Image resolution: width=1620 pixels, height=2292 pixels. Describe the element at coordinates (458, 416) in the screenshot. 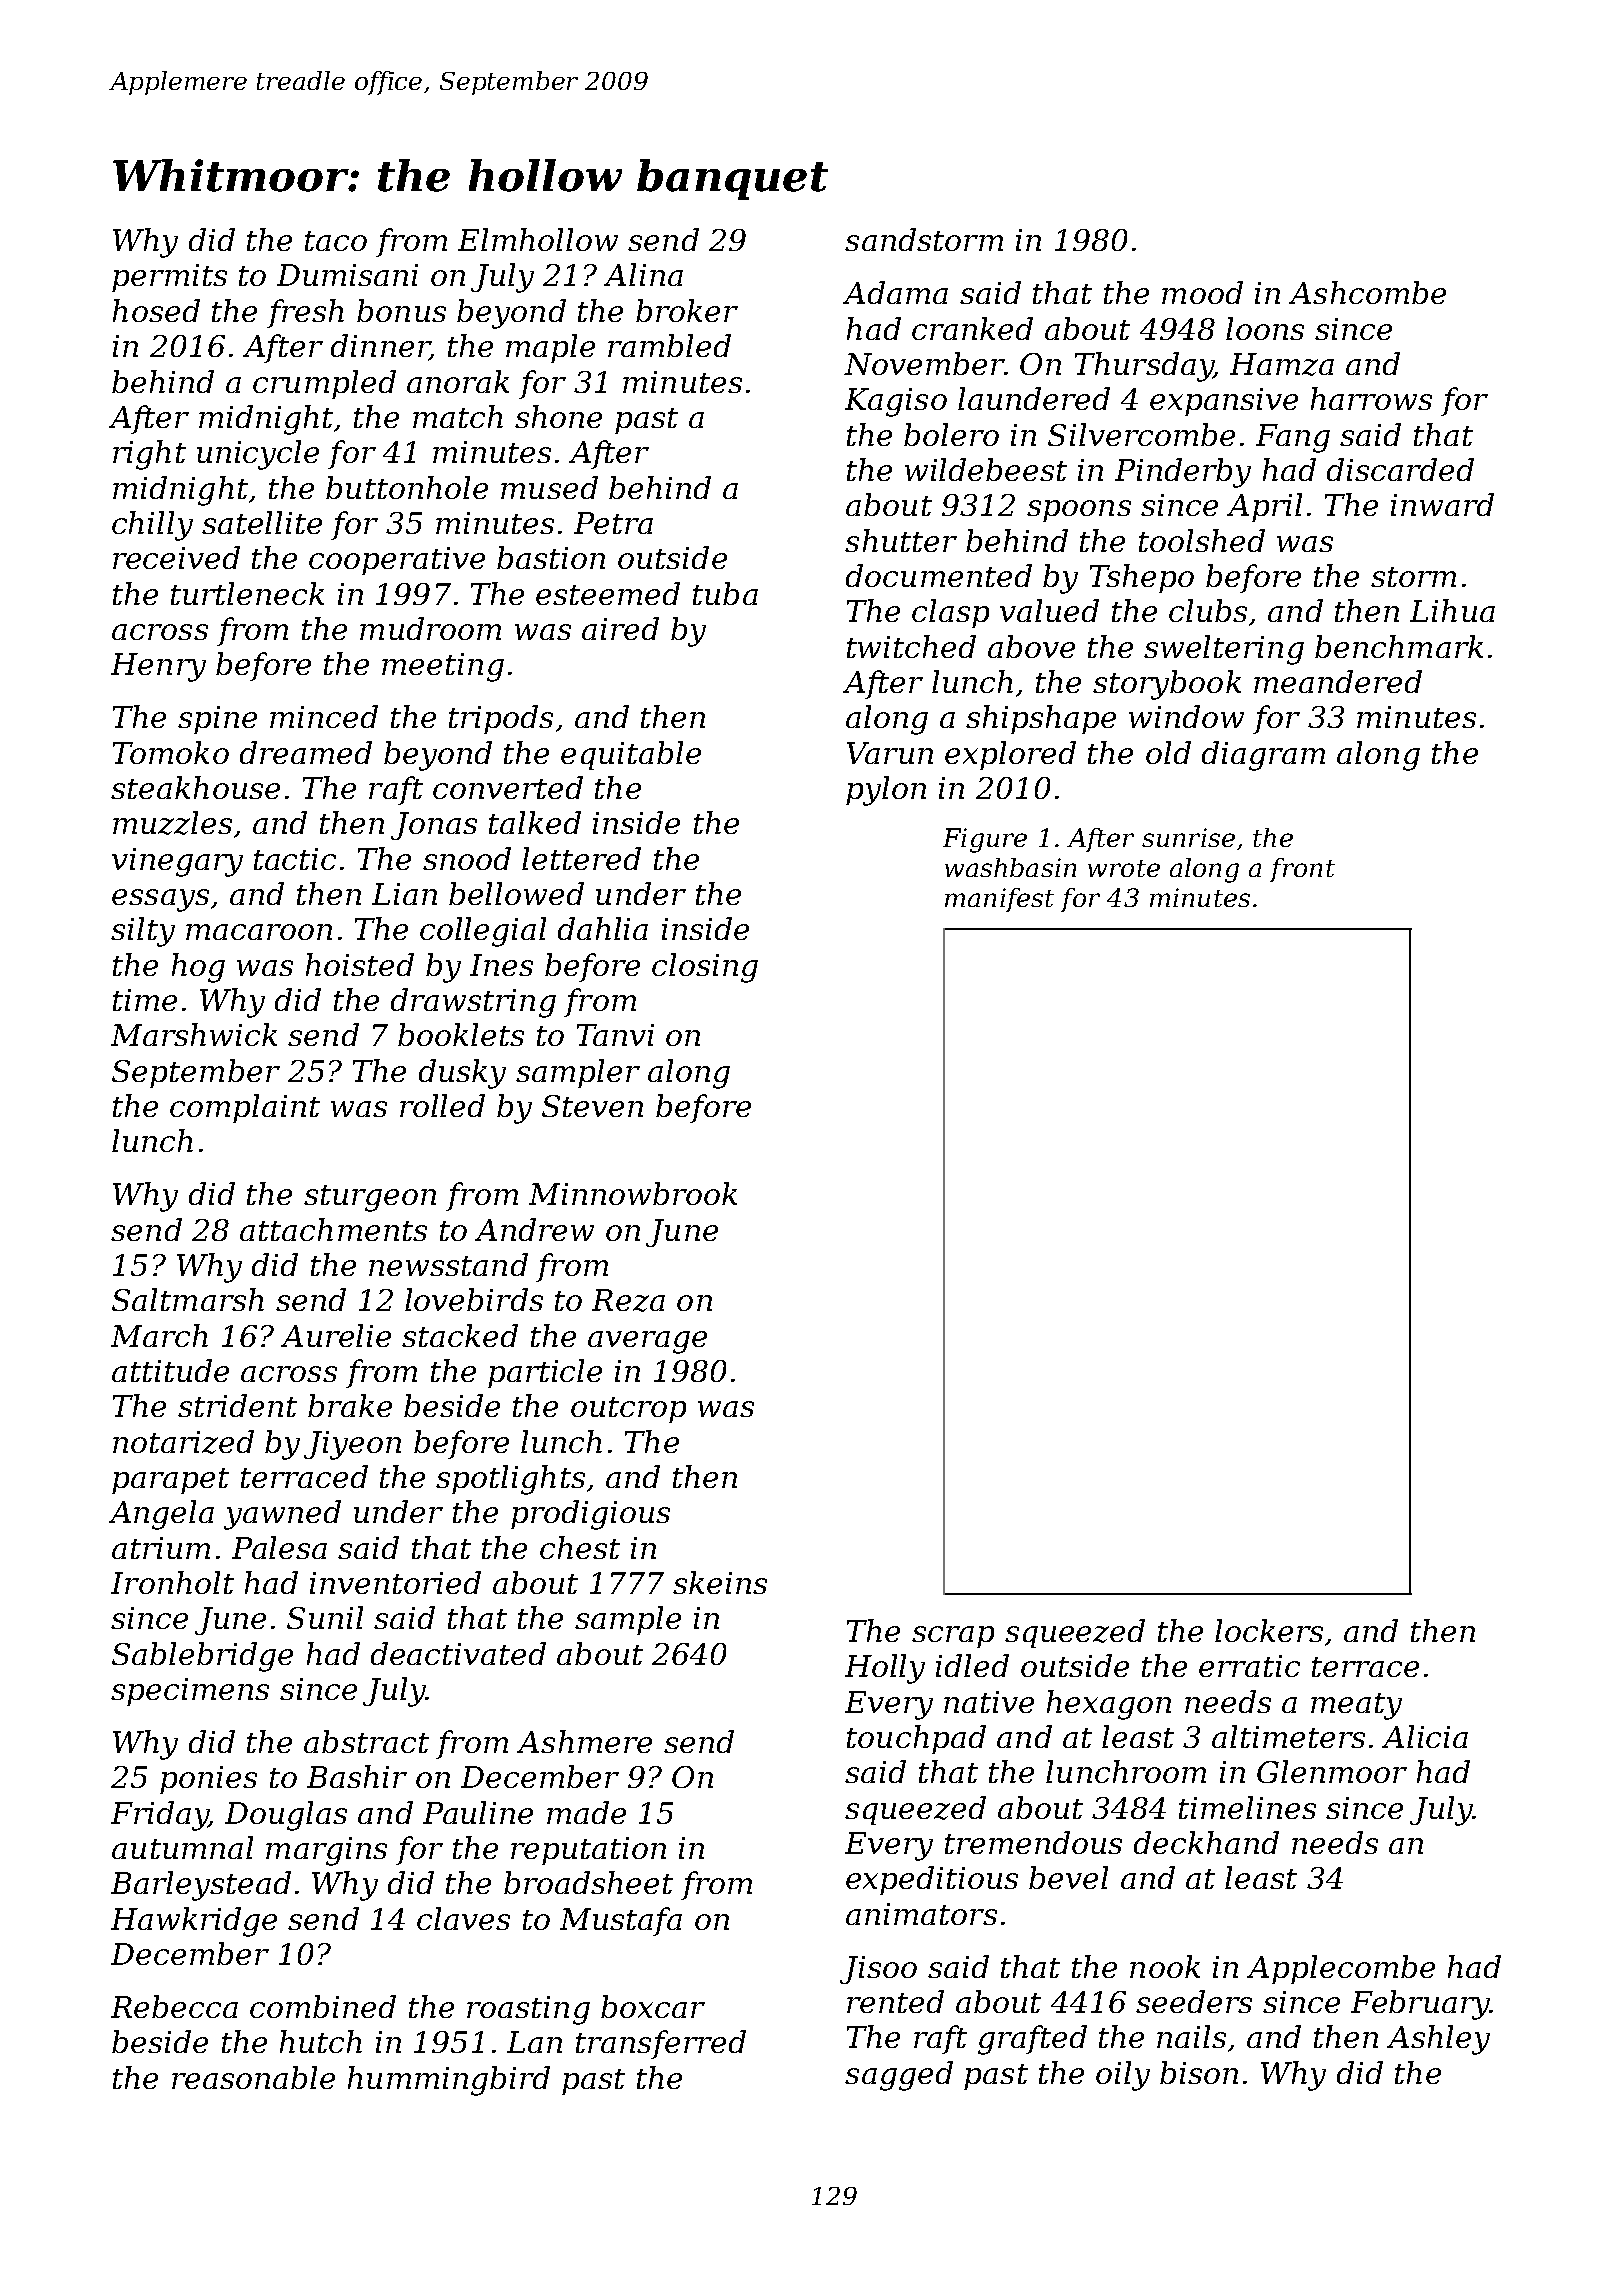

I see `match` at that location.
